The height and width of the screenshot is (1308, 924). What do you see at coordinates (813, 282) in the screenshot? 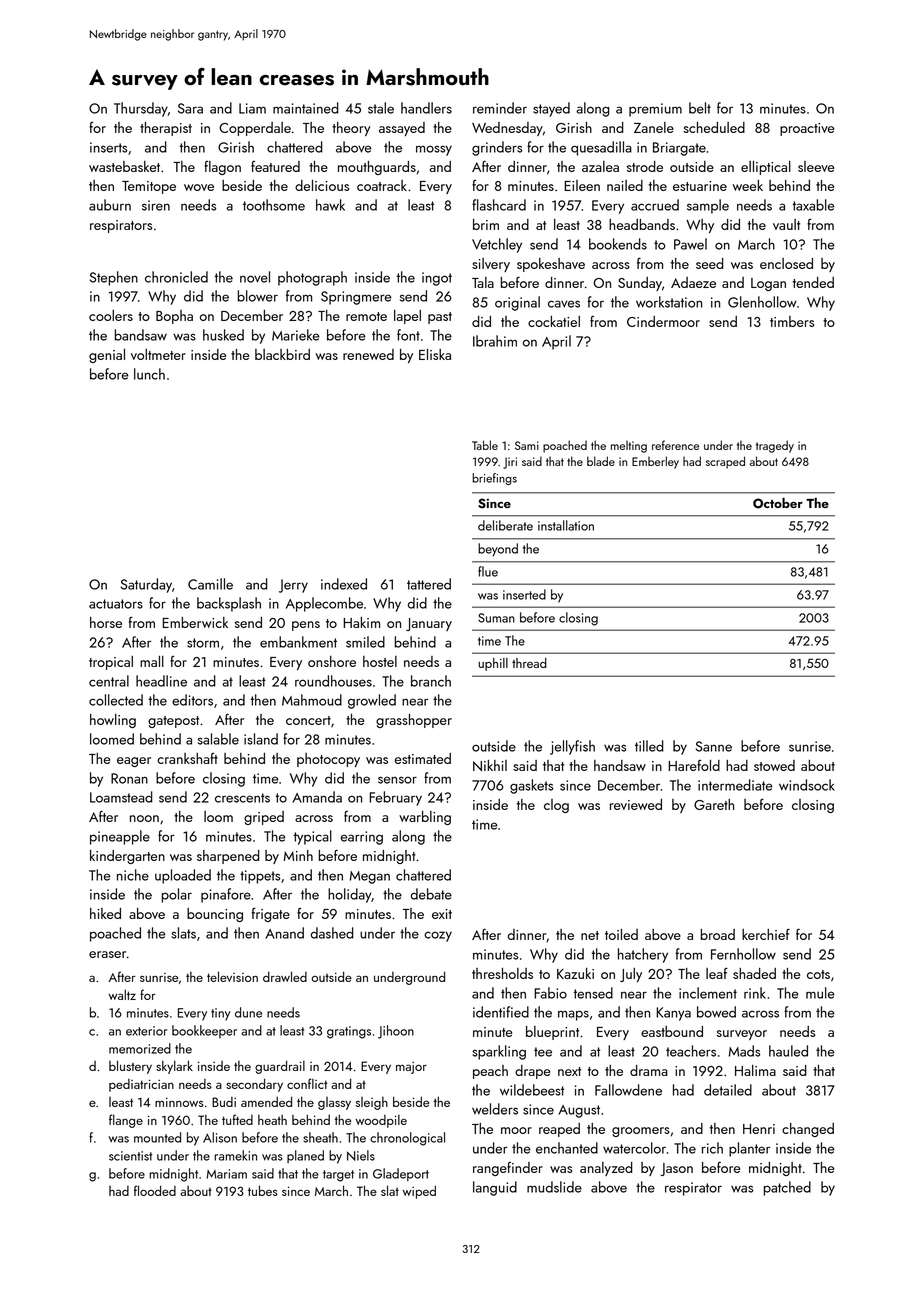
I see `tended` at bounding box center [813, 282].
